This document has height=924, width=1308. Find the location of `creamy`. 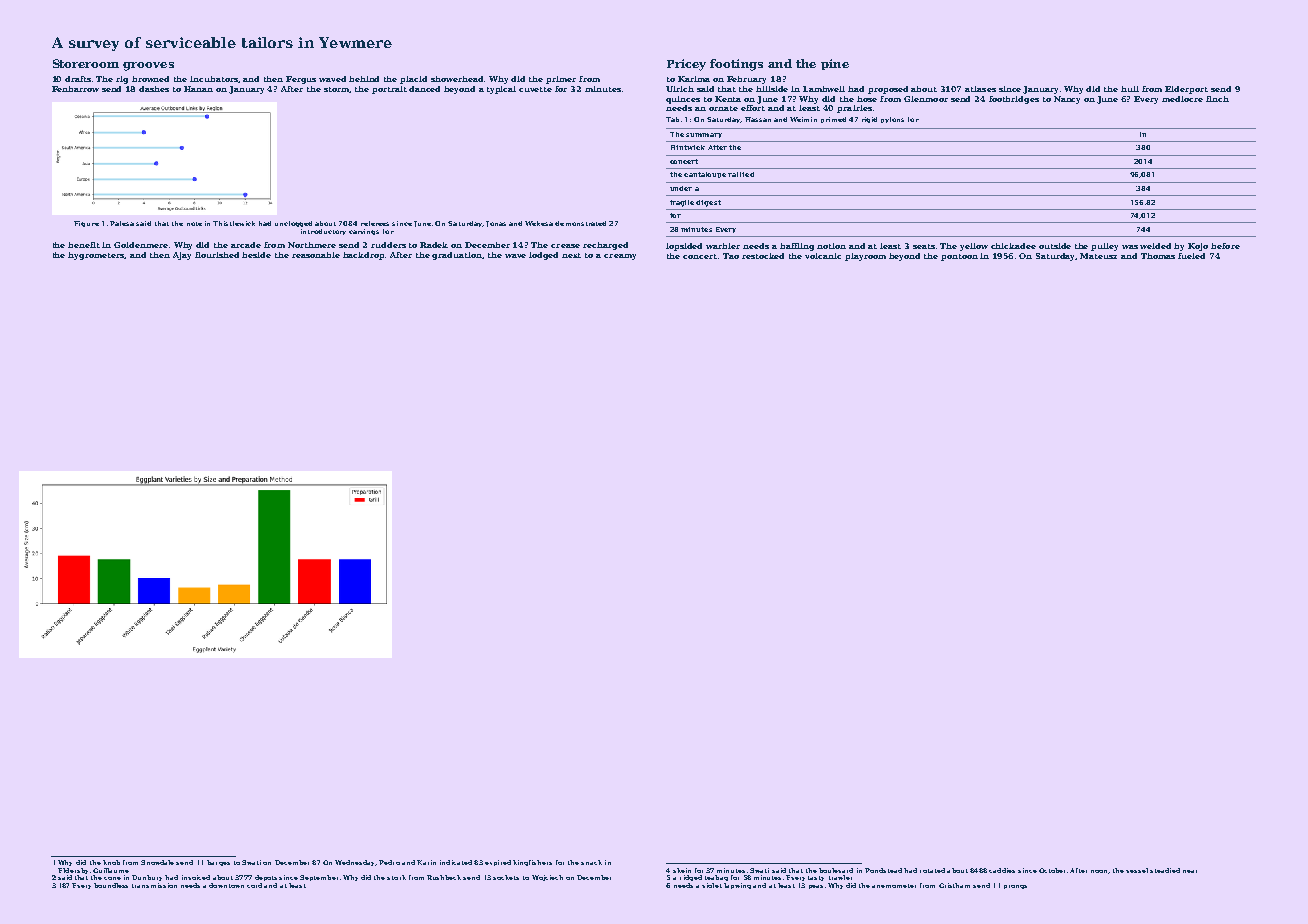

creamy is located at coordinates (620, 257).
